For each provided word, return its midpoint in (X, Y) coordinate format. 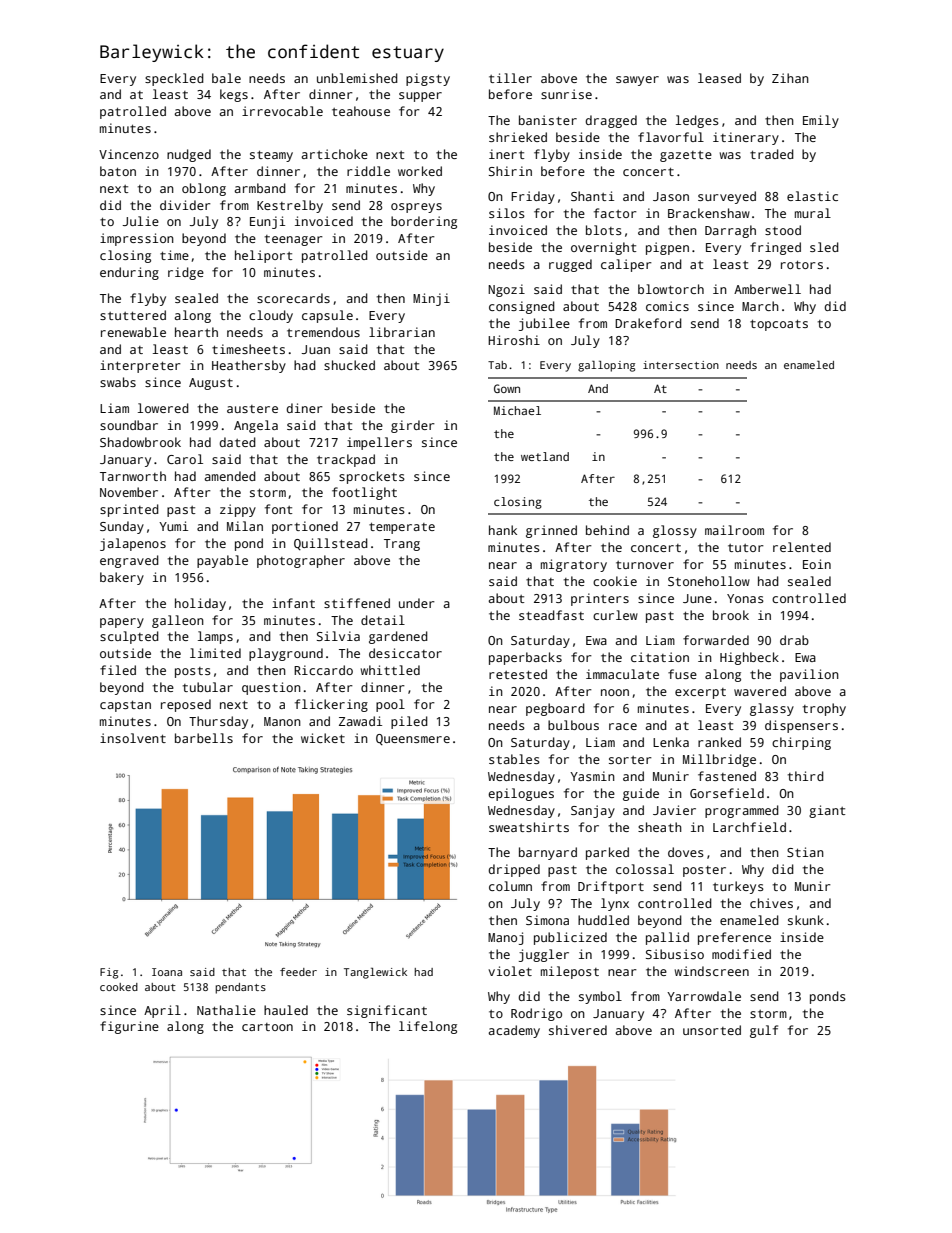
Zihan (790, 78)
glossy (675, 531)
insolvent (133, 738)
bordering (424, 222)
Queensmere (413, 739)
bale (226, 78)
